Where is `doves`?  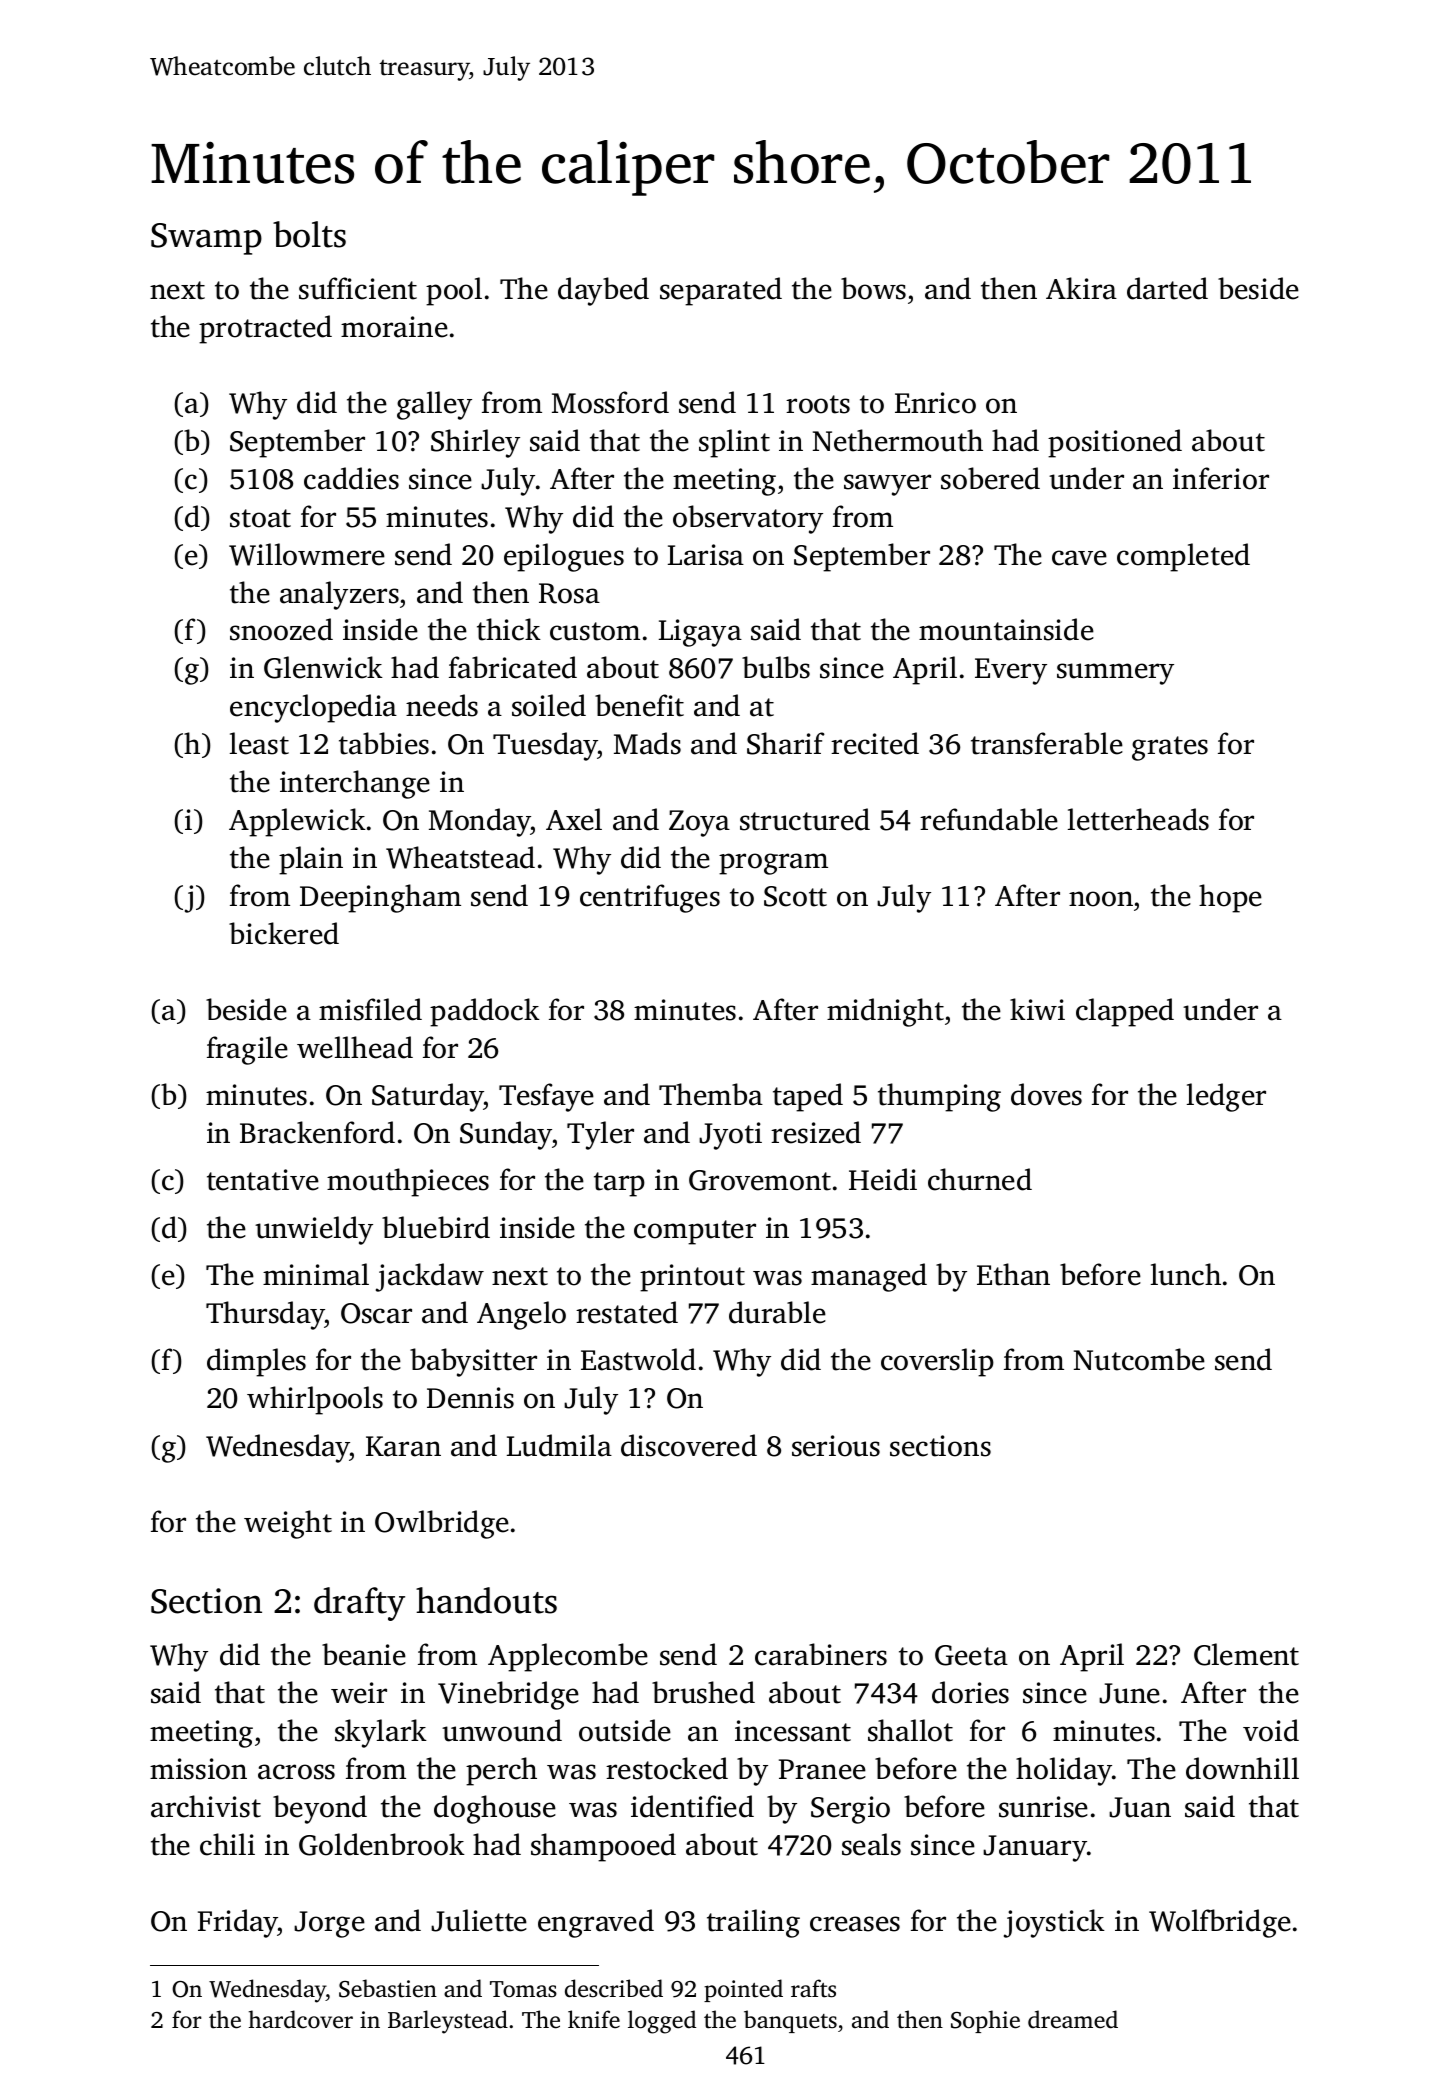
doves is located at coordinates (1046, 1094).
